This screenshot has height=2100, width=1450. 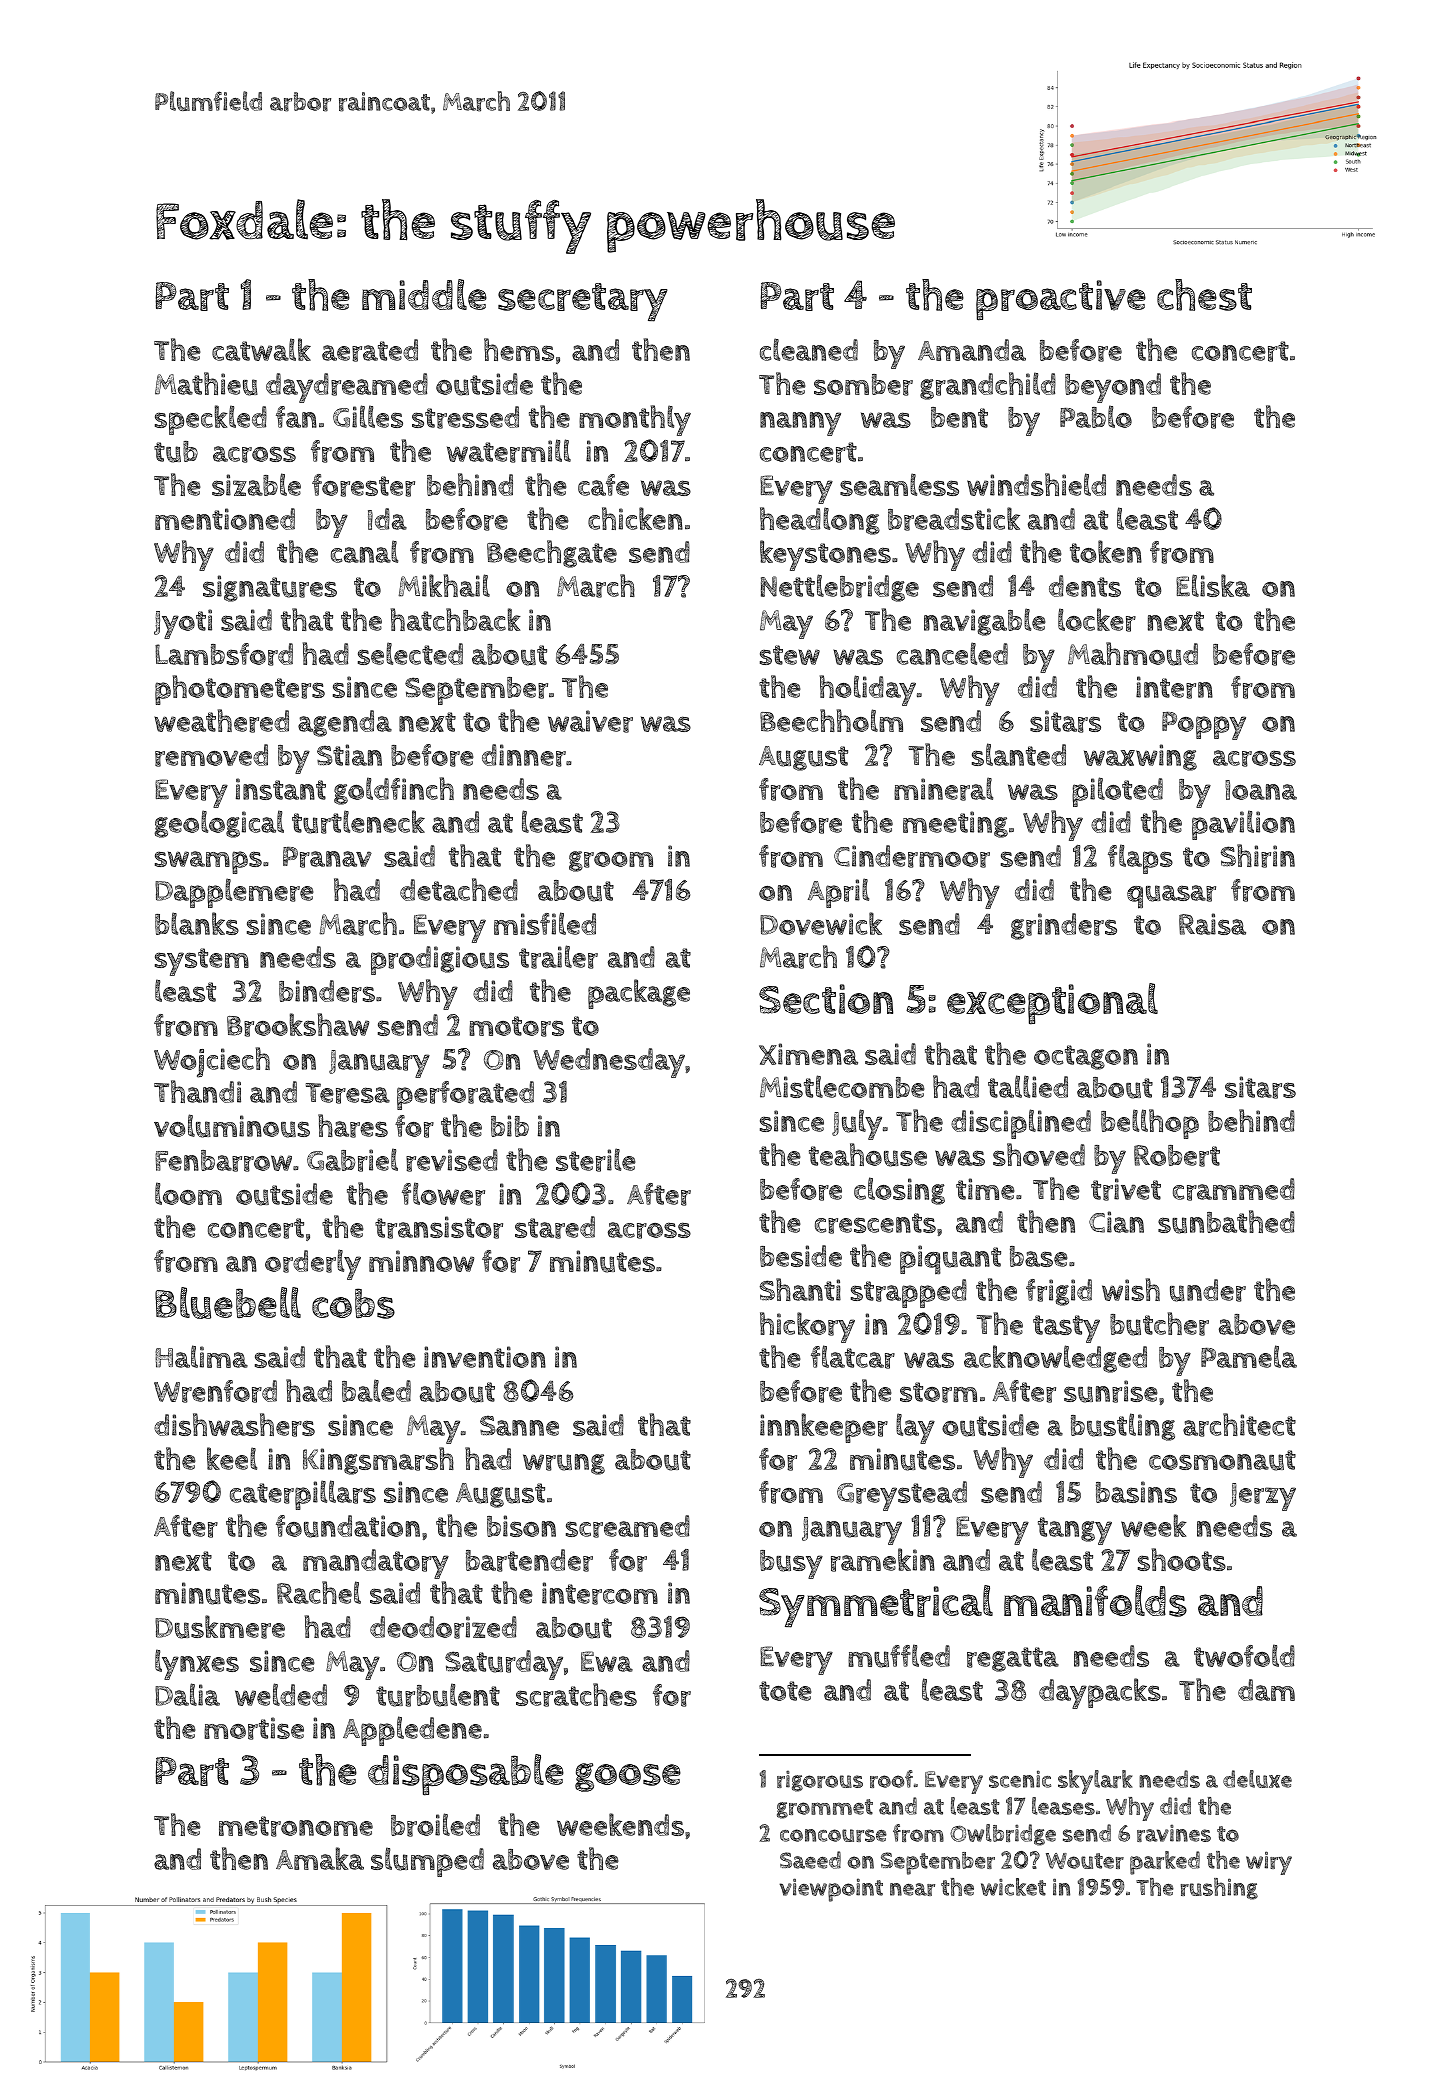 What do you see at coordinates (810, 1860) in the screenshot?
I see `Saeed` at bounding box center [810, 1860].
